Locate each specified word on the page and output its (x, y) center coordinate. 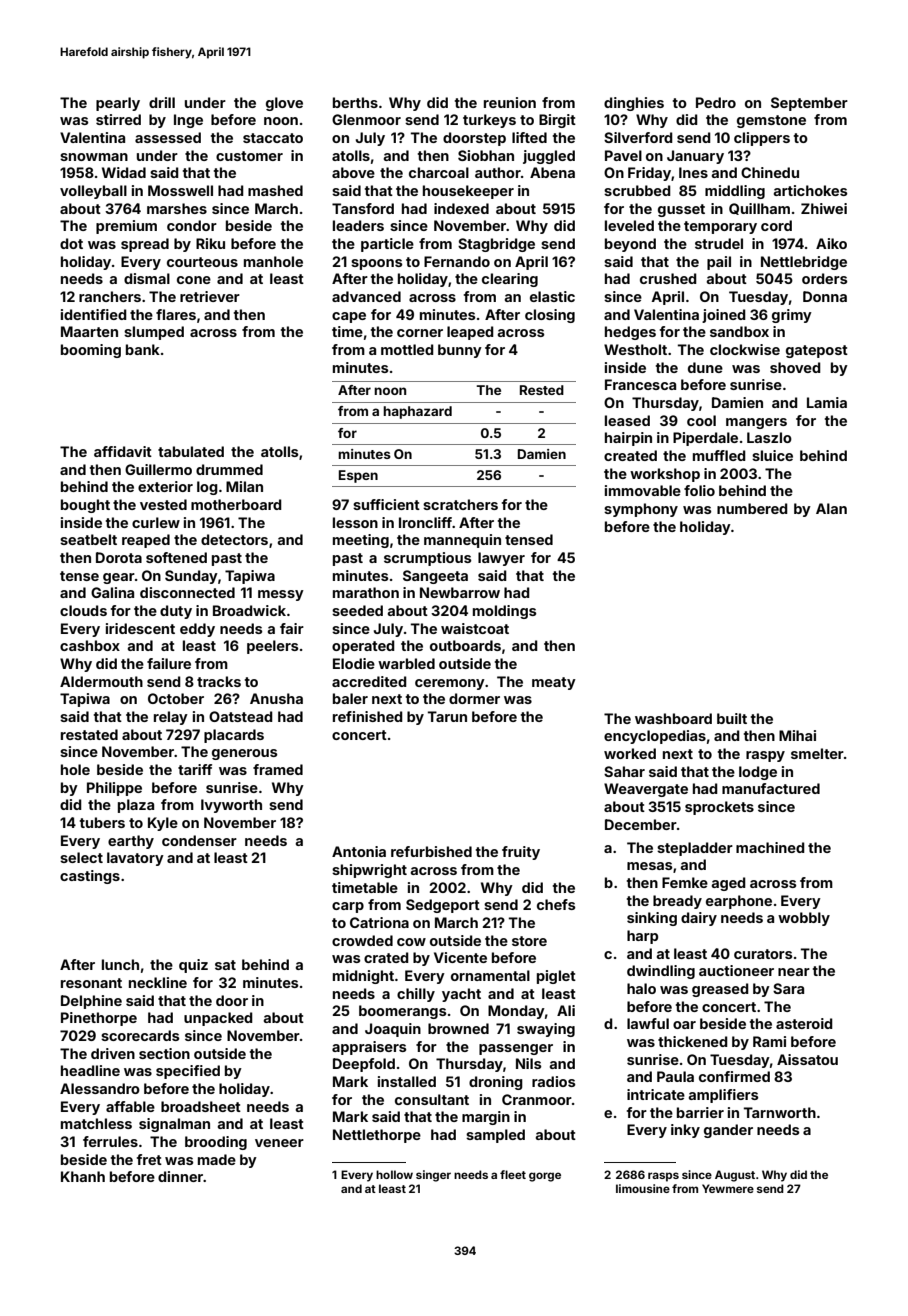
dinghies (634, 104)
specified (188, 1072)
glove (284, 104)
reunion (510, 102)
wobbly (804, 919)
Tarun (447, 716)
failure (169, 663)
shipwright (369, 871)
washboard (673, 718)
